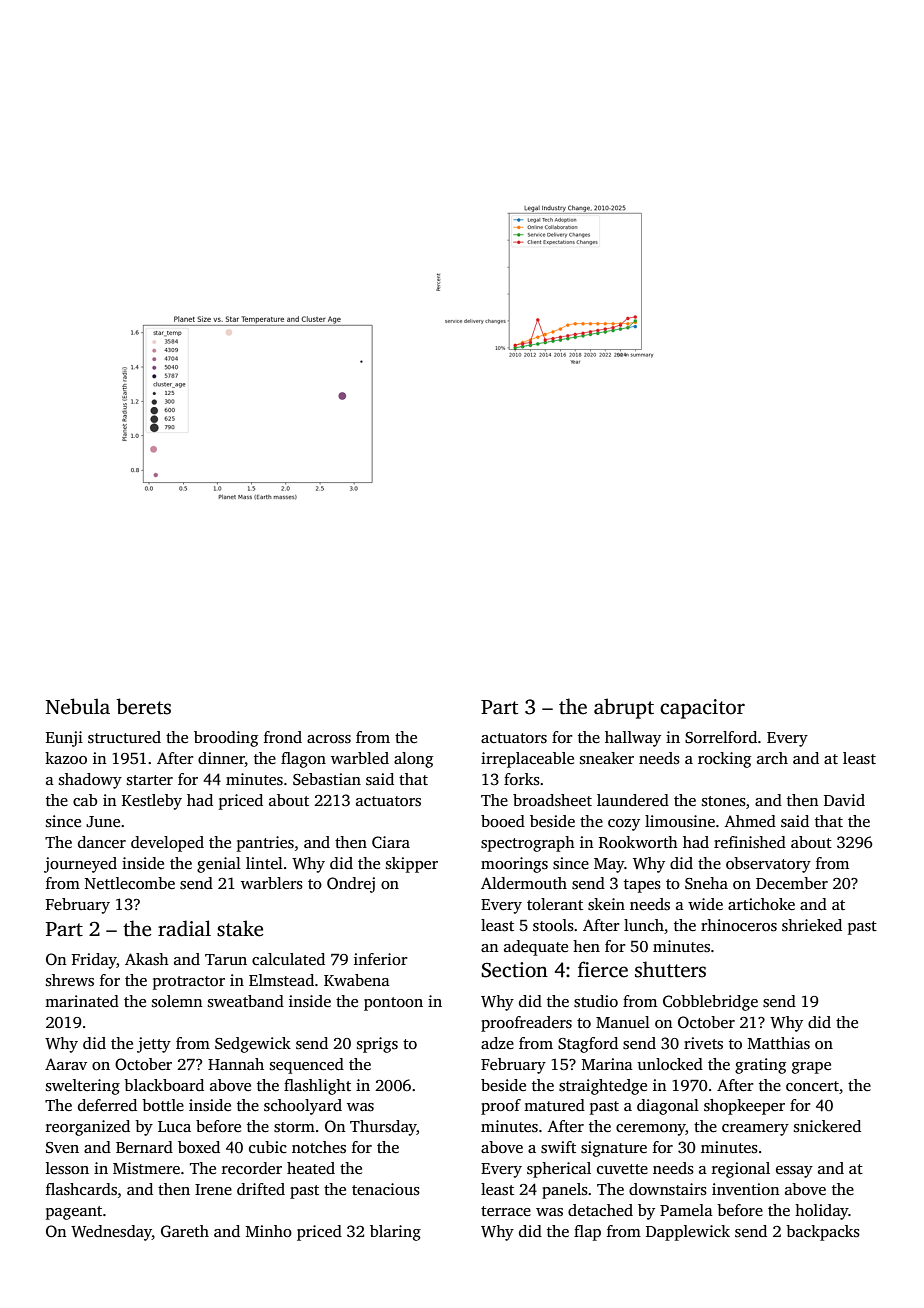  What do you see at coordinates (184, 928) in the document?
I see `radial` at bounding box center [184, 928].
